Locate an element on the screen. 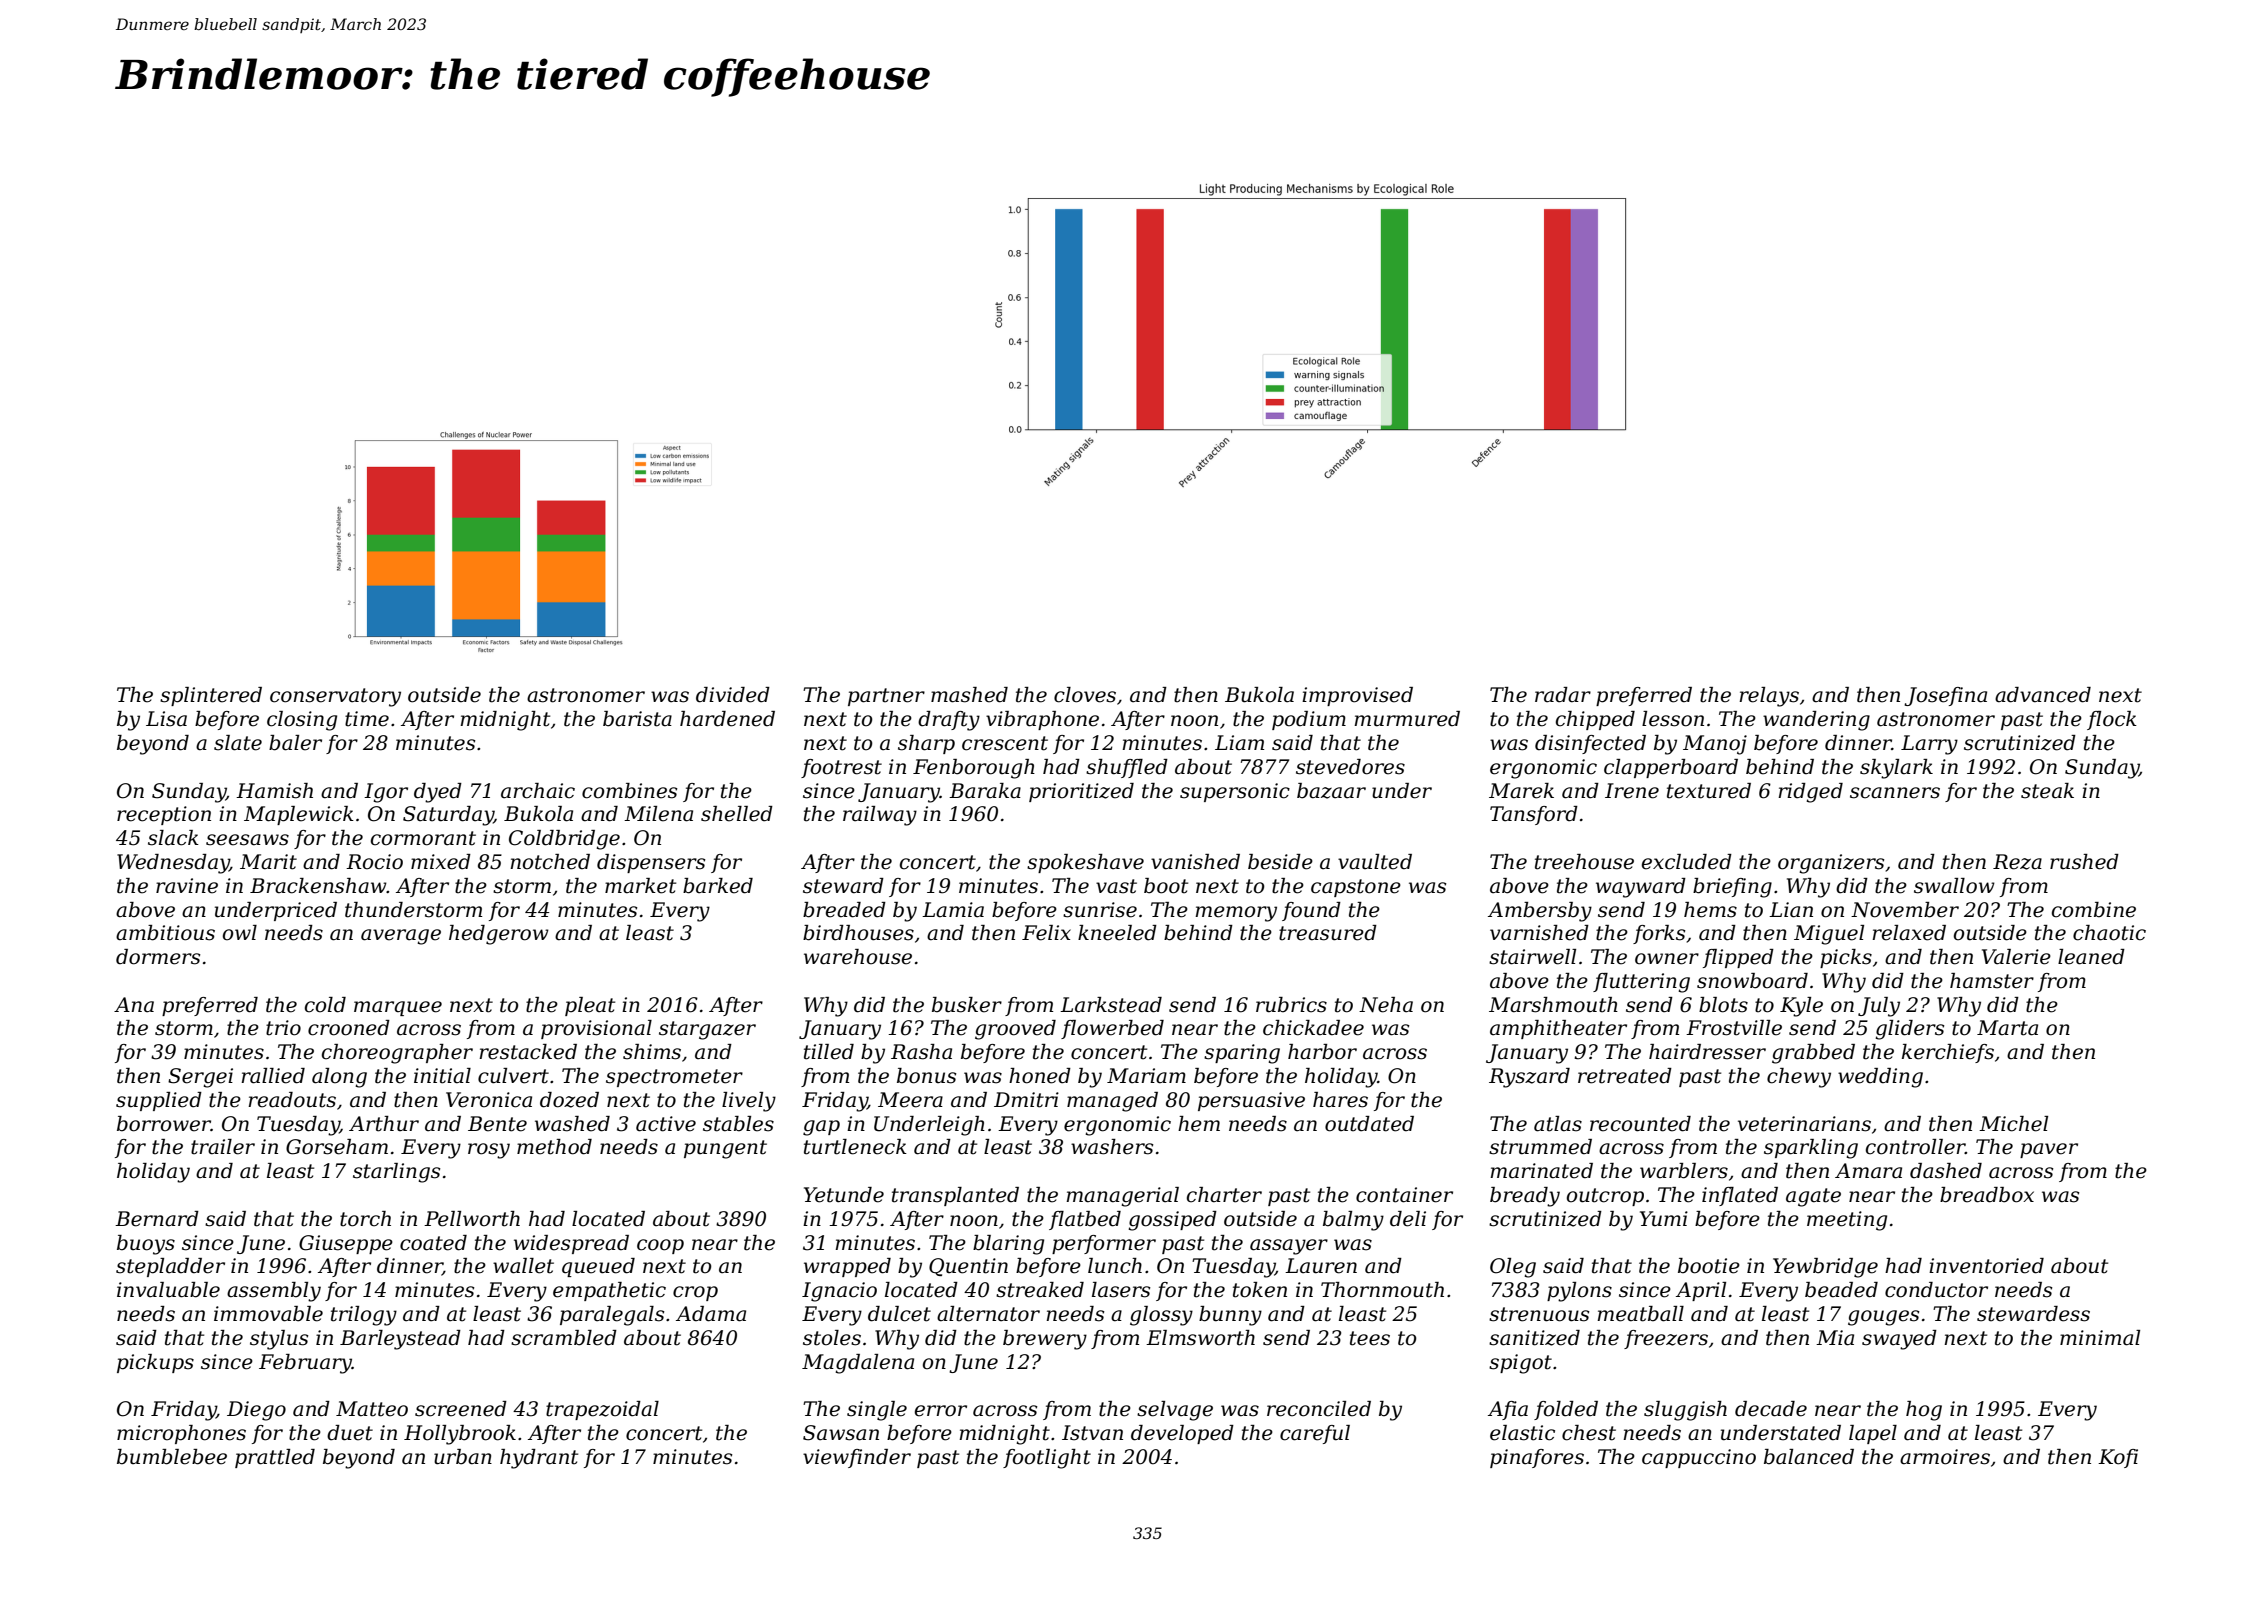 This screenshot has width=2266, height=1603. Bente is located at coordinates (497, 1124).
